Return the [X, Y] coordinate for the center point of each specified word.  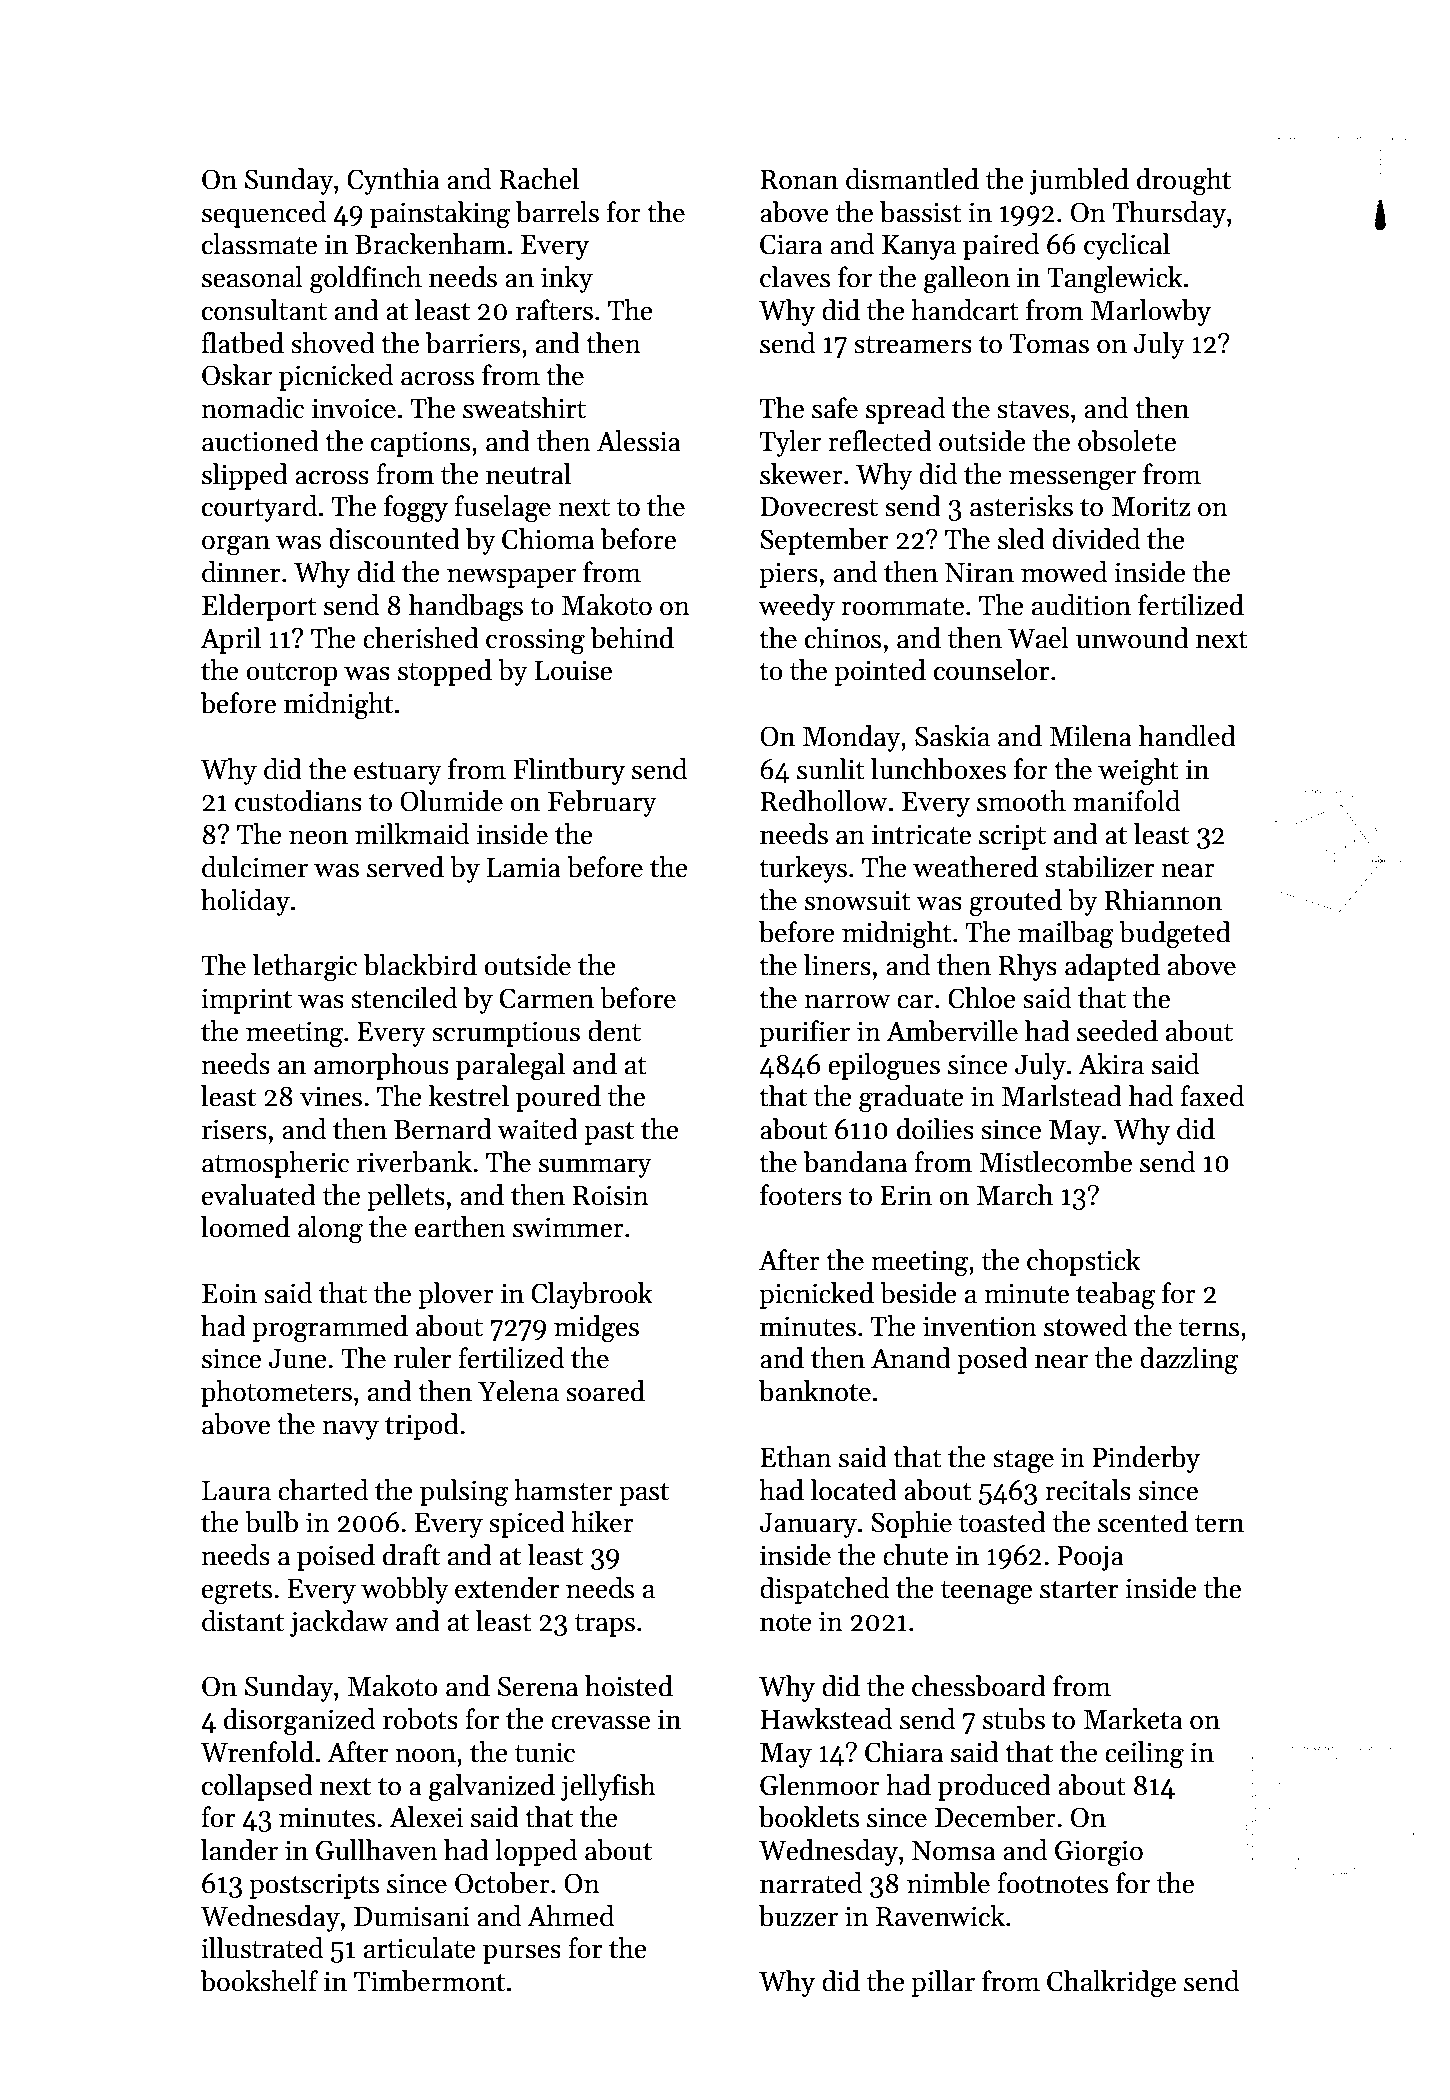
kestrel [469, 1096]
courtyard [259, 508]
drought [1184, 182]
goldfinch [366, 280]
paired [1001, 246]
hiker [602, 1522]
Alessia [639, 441]
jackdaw [339, 1623]
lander [239, 1850]
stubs [1014, 1719]
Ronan [799, 180]
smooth [1021, 801]
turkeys [803, 869]
